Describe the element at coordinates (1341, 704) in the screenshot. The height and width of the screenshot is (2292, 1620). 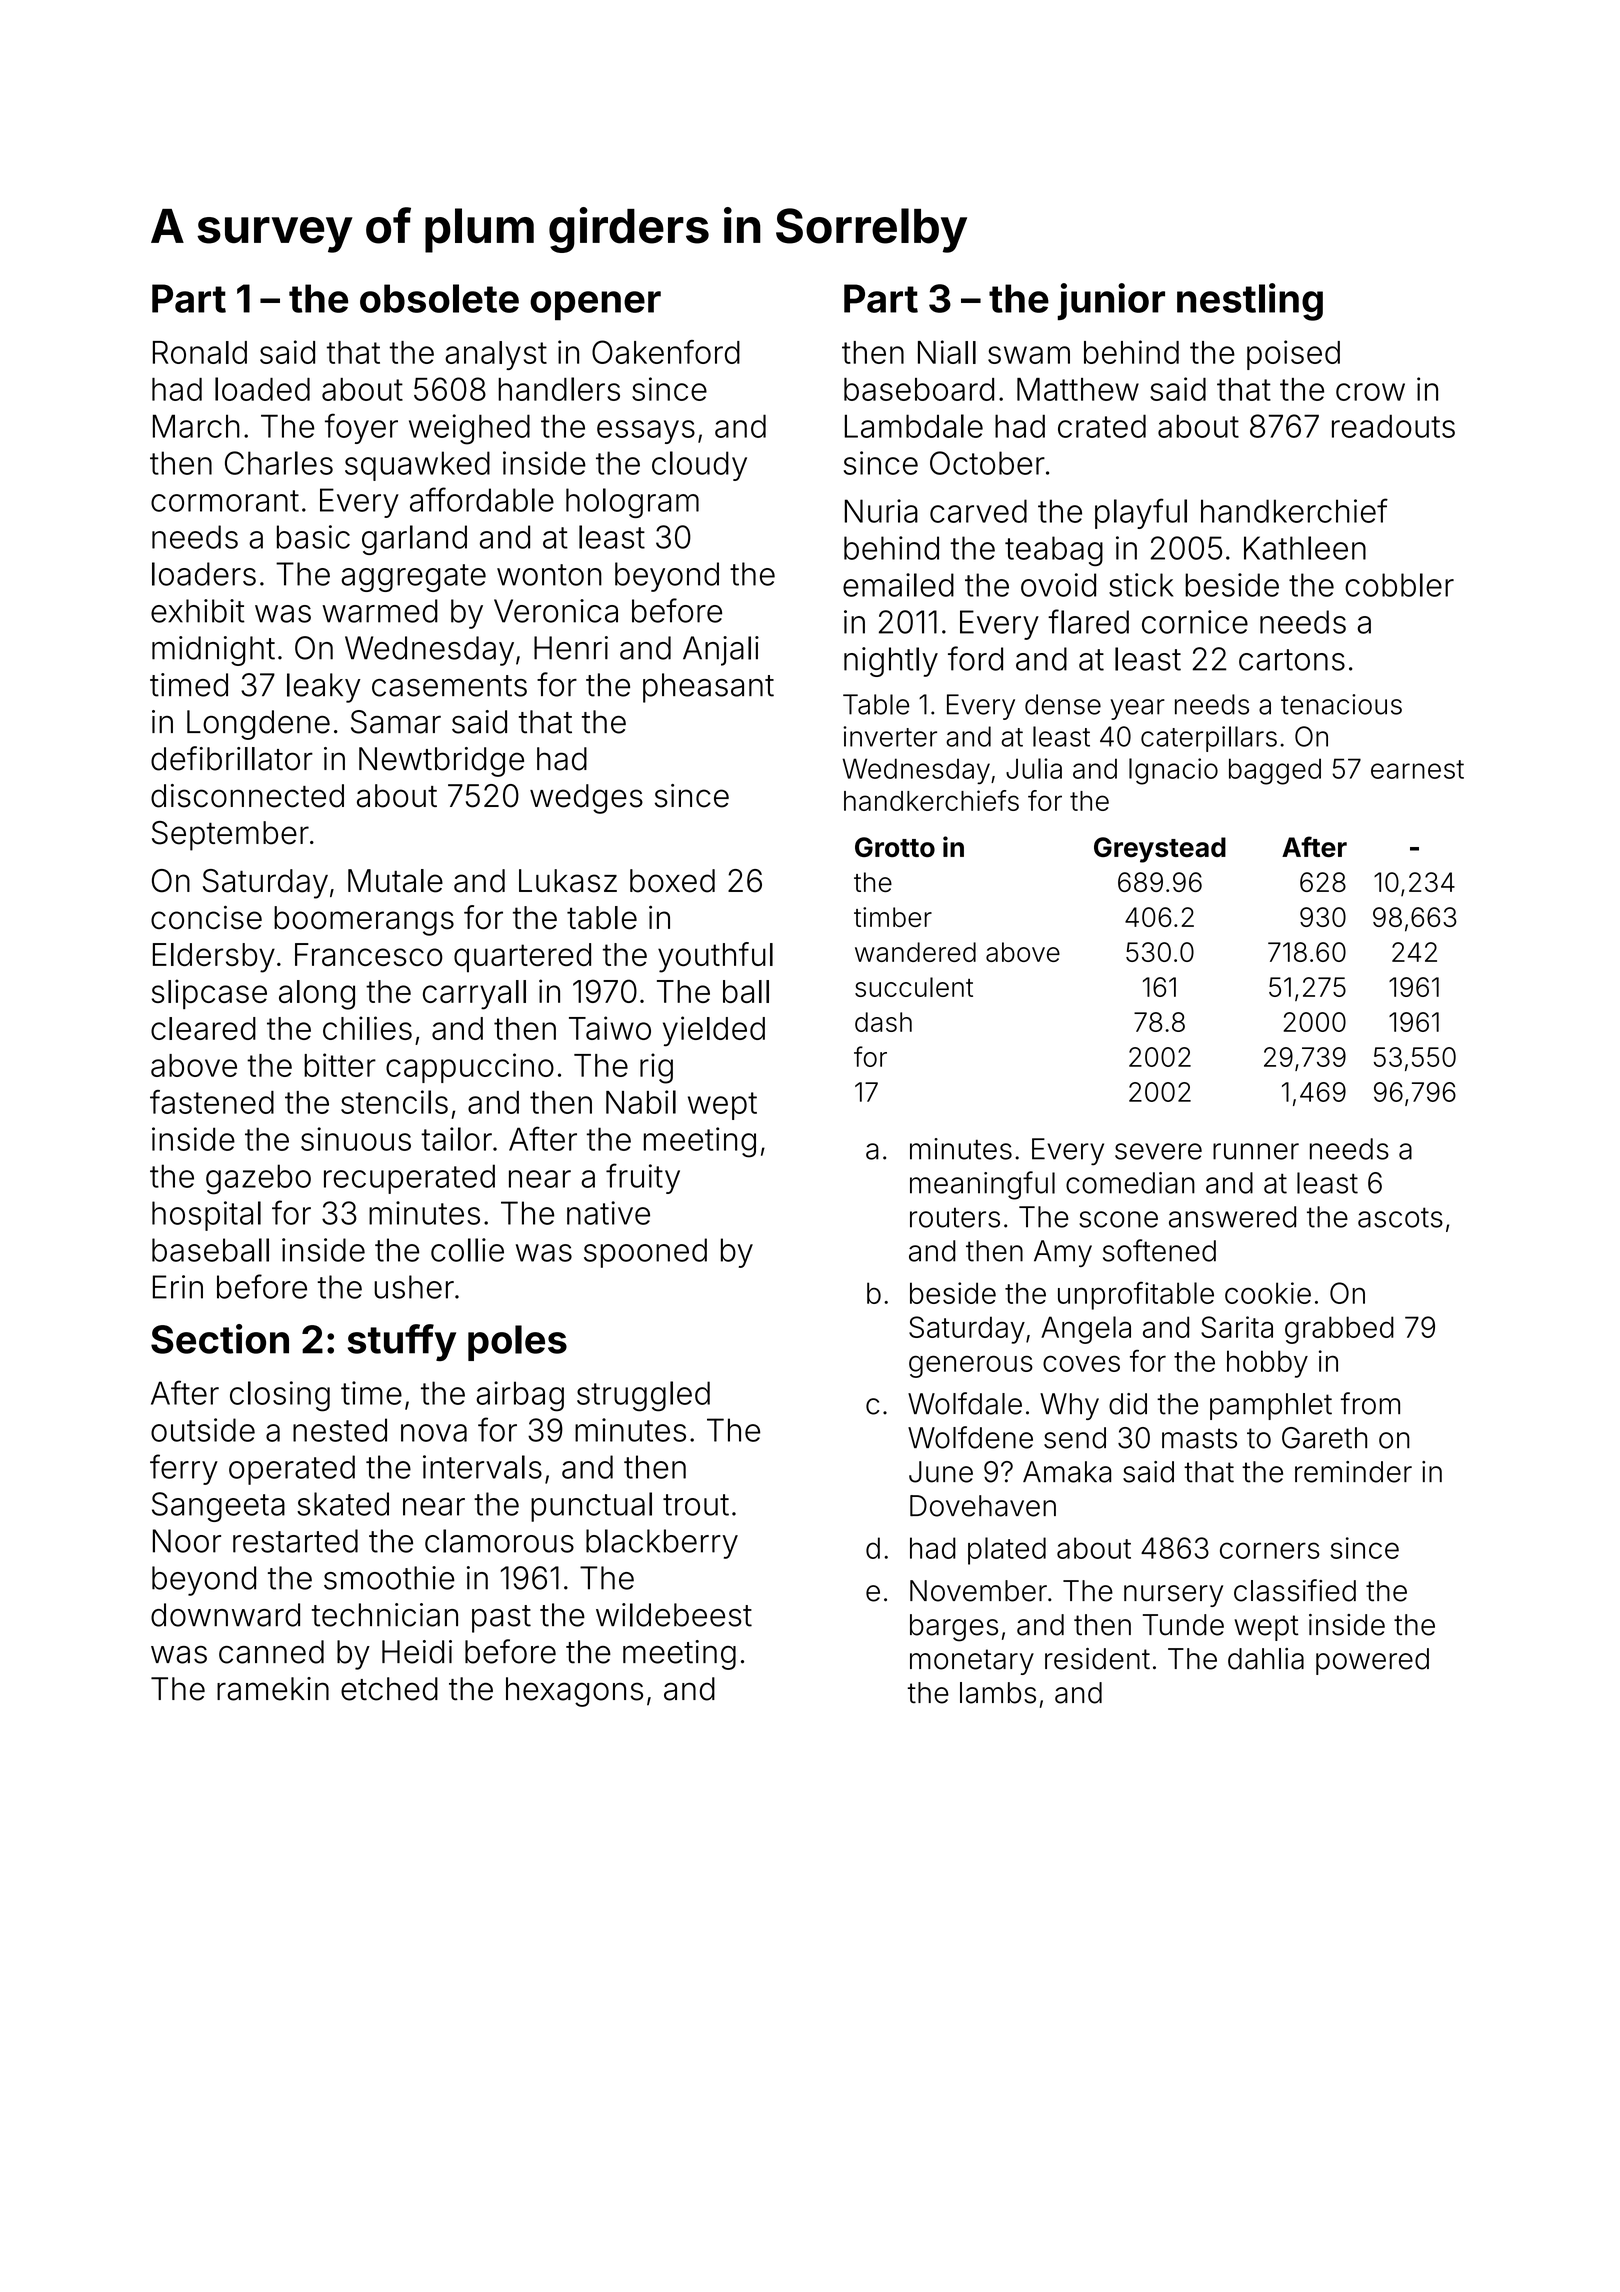
I see `tenacious` at that location.
